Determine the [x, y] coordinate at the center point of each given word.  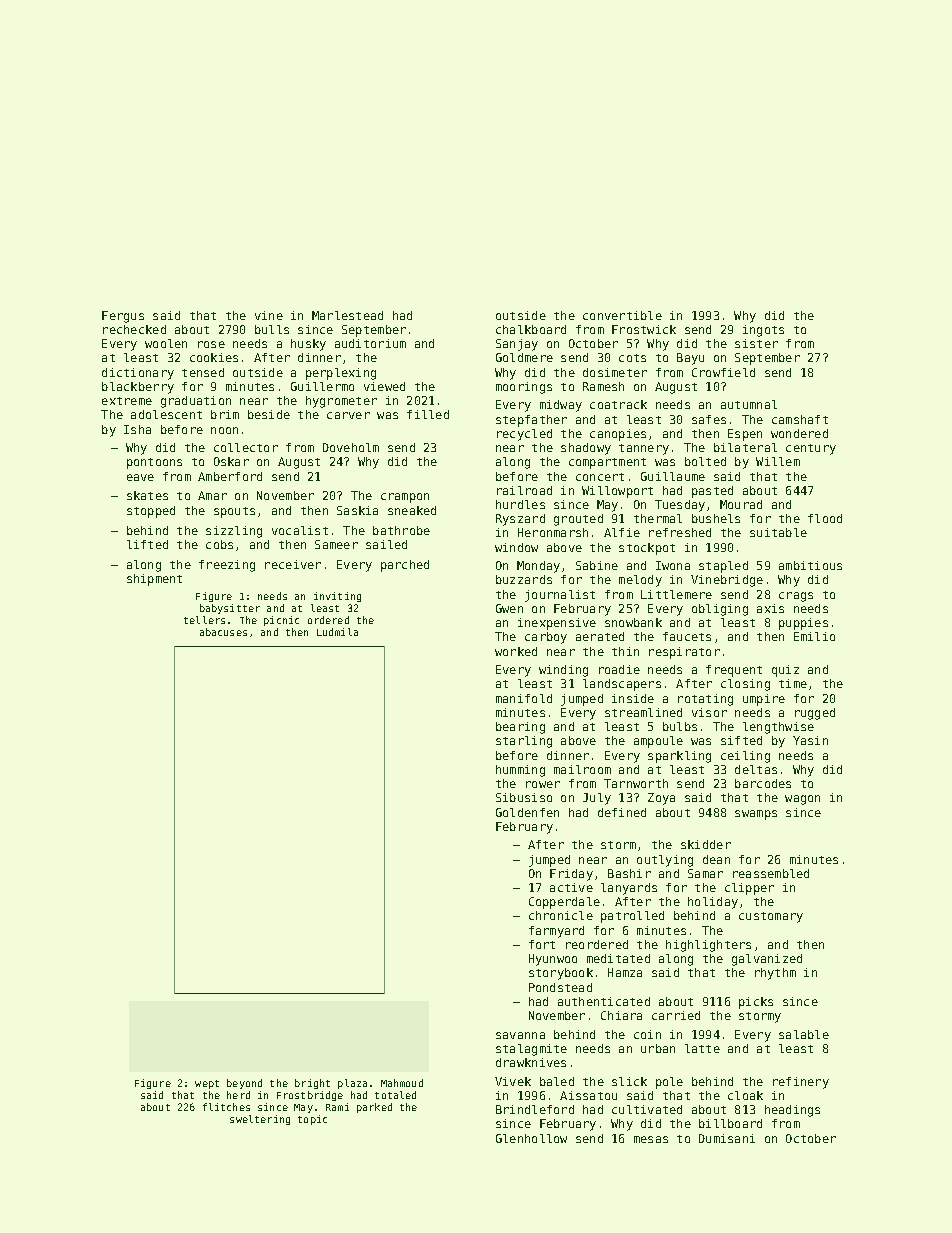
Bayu [690, 359]
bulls [272, 329]
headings [792, 1111]
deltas [756, 769]
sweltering [260, 1120]
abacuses [223, 632]
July [597, 799]
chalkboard [531, 329]
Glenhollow [531, 1138]
